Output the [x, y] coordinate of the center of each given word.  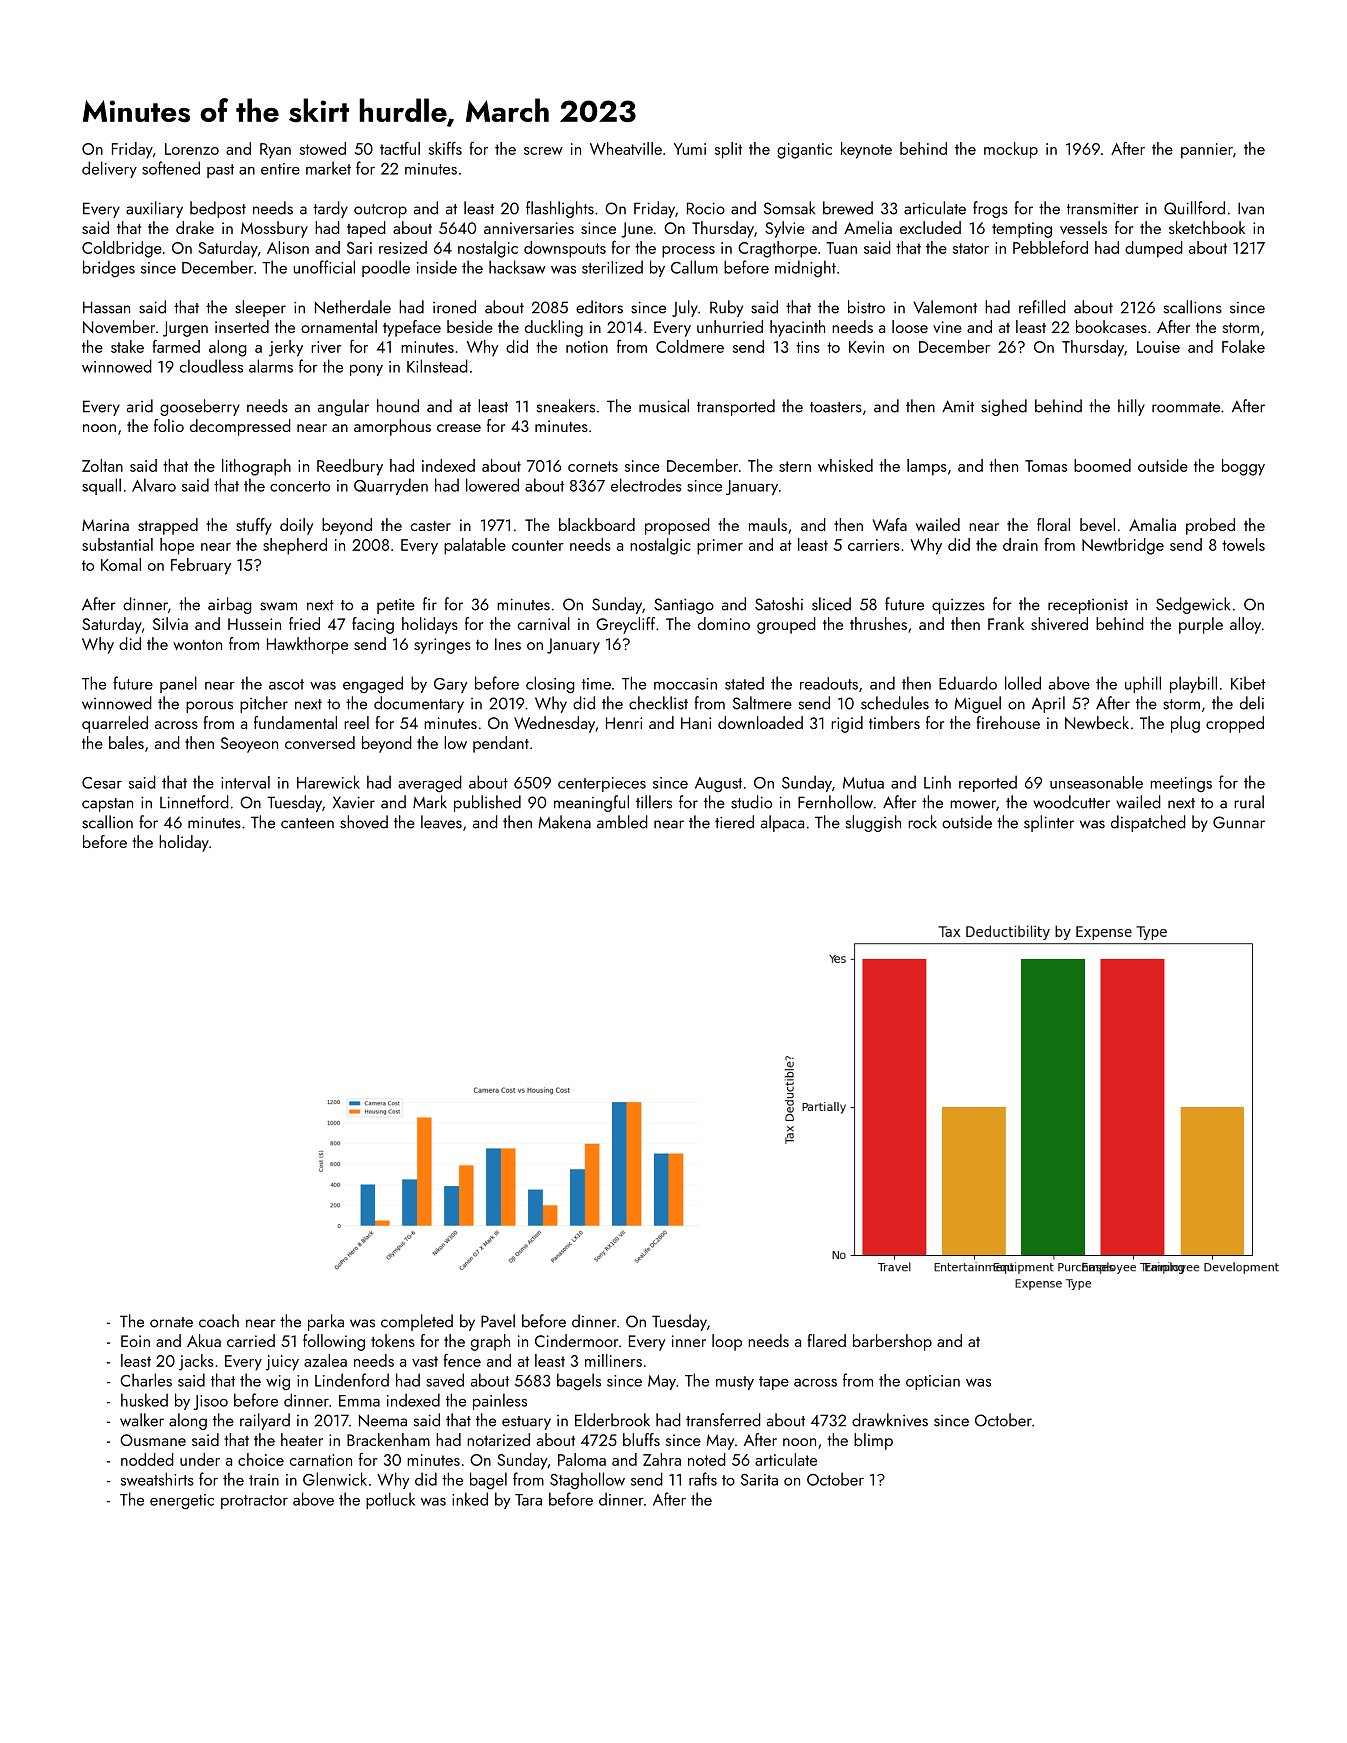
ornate [171, 1322]
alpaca [782, 823]
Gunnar [1239, 822]
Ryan [275, 151]
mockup [1011, 150]
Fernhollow [835, 802]
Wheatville [626, 148]
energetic [182, 1502]
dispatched [1148, 823]
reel [356, 722]
